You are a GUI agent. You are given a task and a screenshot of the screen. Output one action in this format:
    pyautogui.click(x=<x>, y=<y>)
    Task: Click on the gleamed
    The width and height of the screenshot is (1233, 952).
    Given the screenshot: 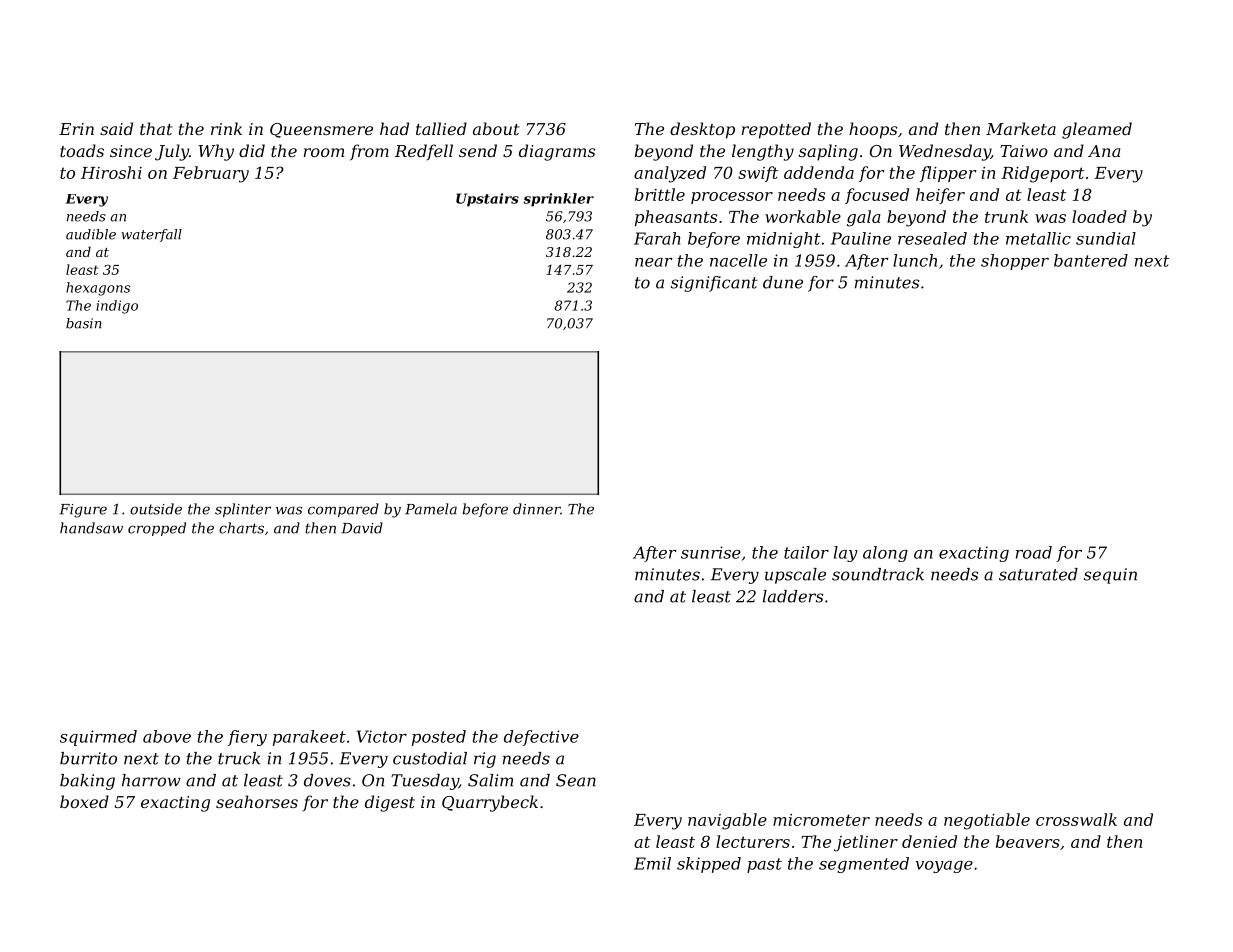 What is the action you would take?
    pyautogui.click(x=1097, y=130)
